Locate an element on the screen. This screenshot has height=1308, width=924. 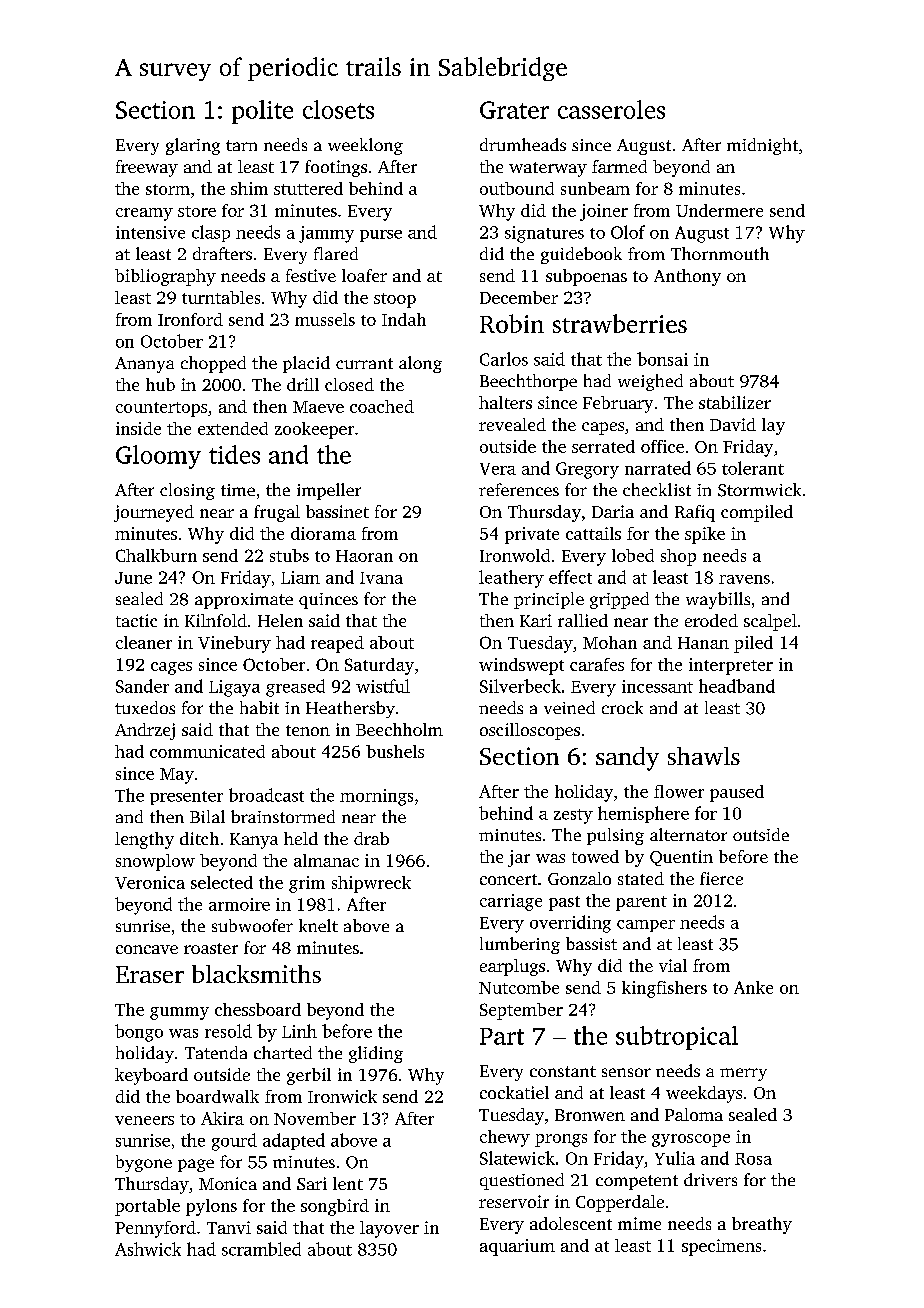
stabilizer is located at coordinates (735, 402).
